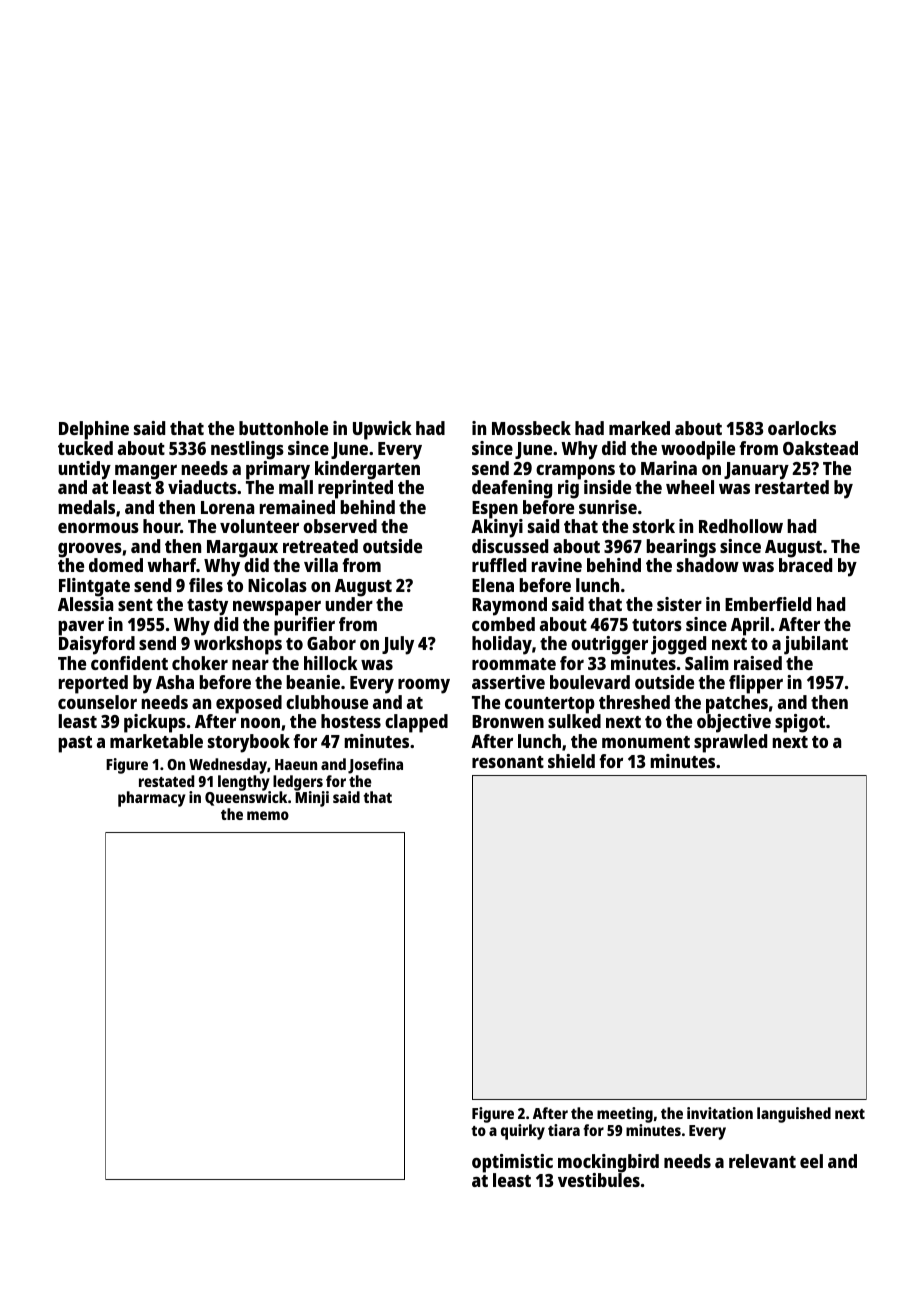 Image resolution: width=924 pixels, height=1308 pixels. Describe the element at coordinates (512, 1163) in the document. I see `optimistic` at that location.
